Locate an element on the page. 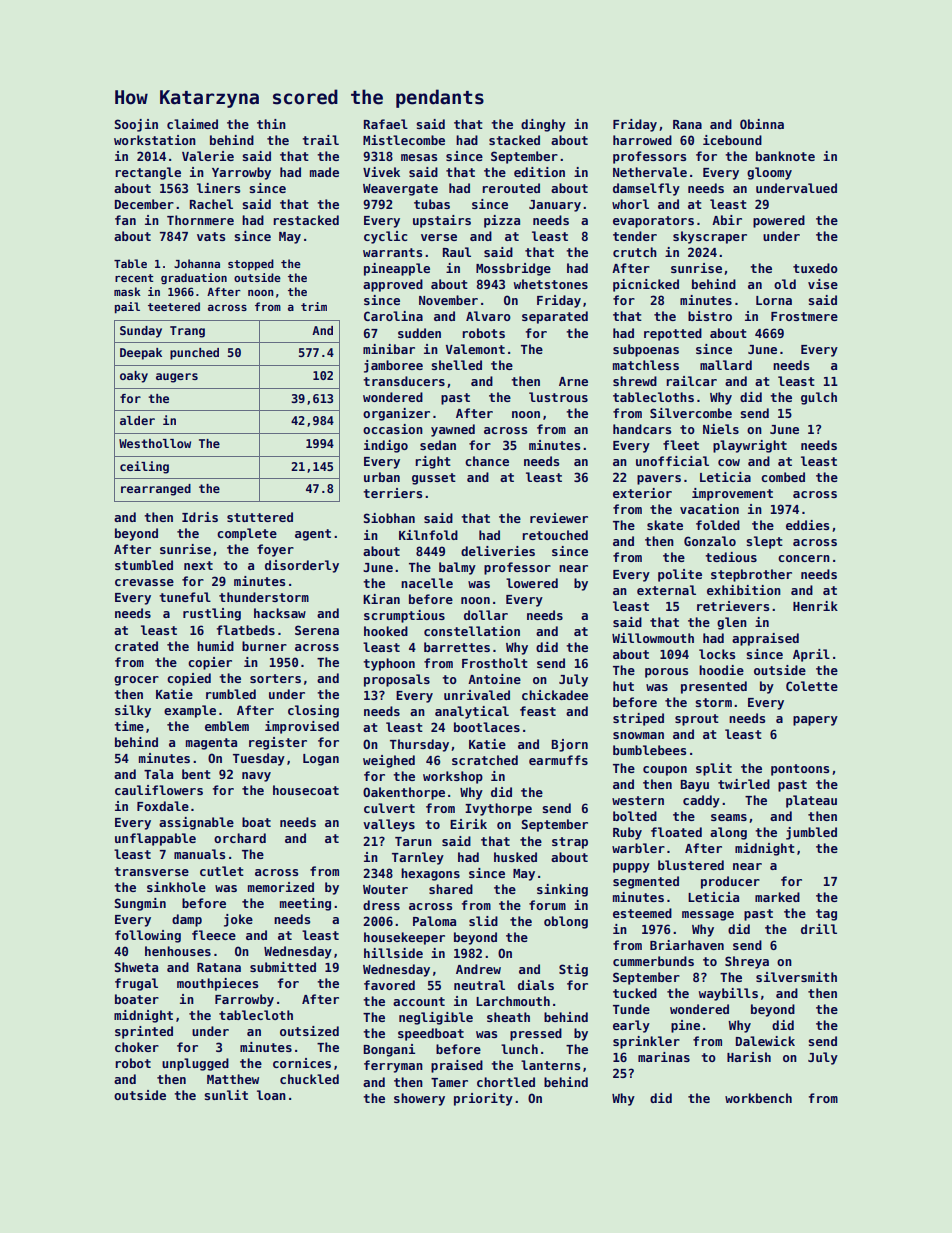 The image size is (952, 1233). bootlaces is located at coordinates (487, 727).
